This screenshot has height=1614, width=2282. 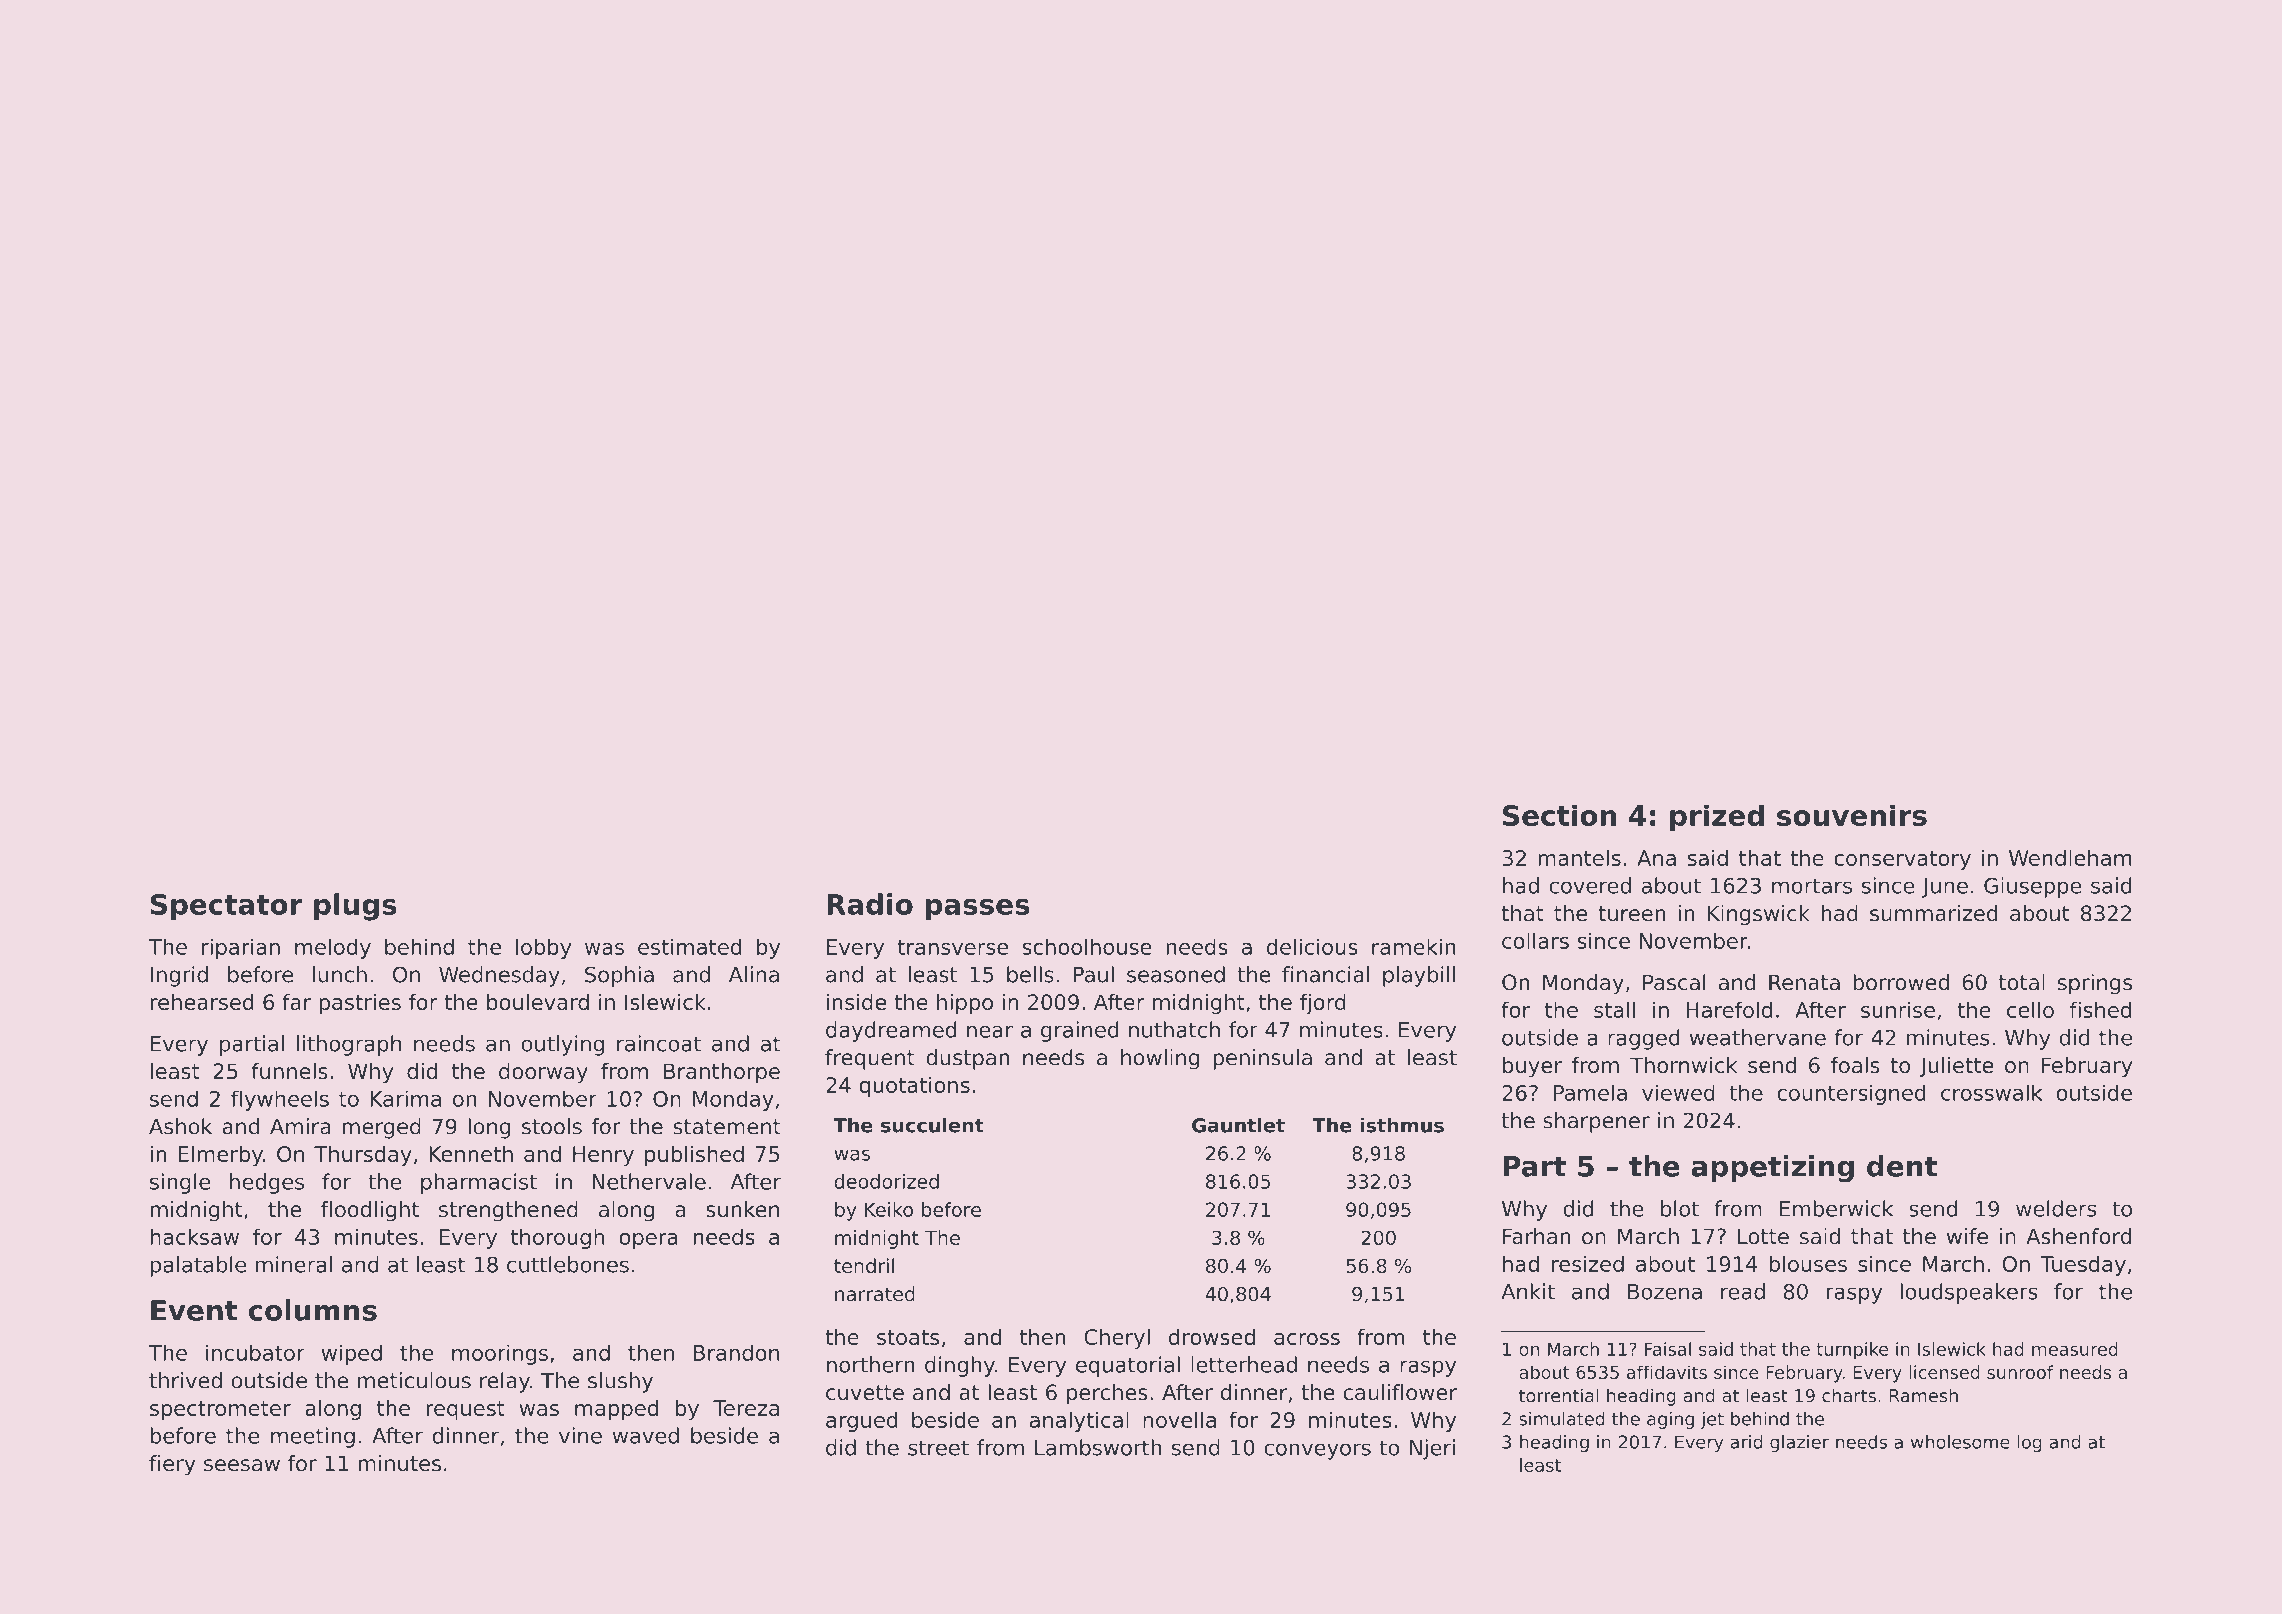 I want to click on sunroof, so click(x=2020, y=1372).
